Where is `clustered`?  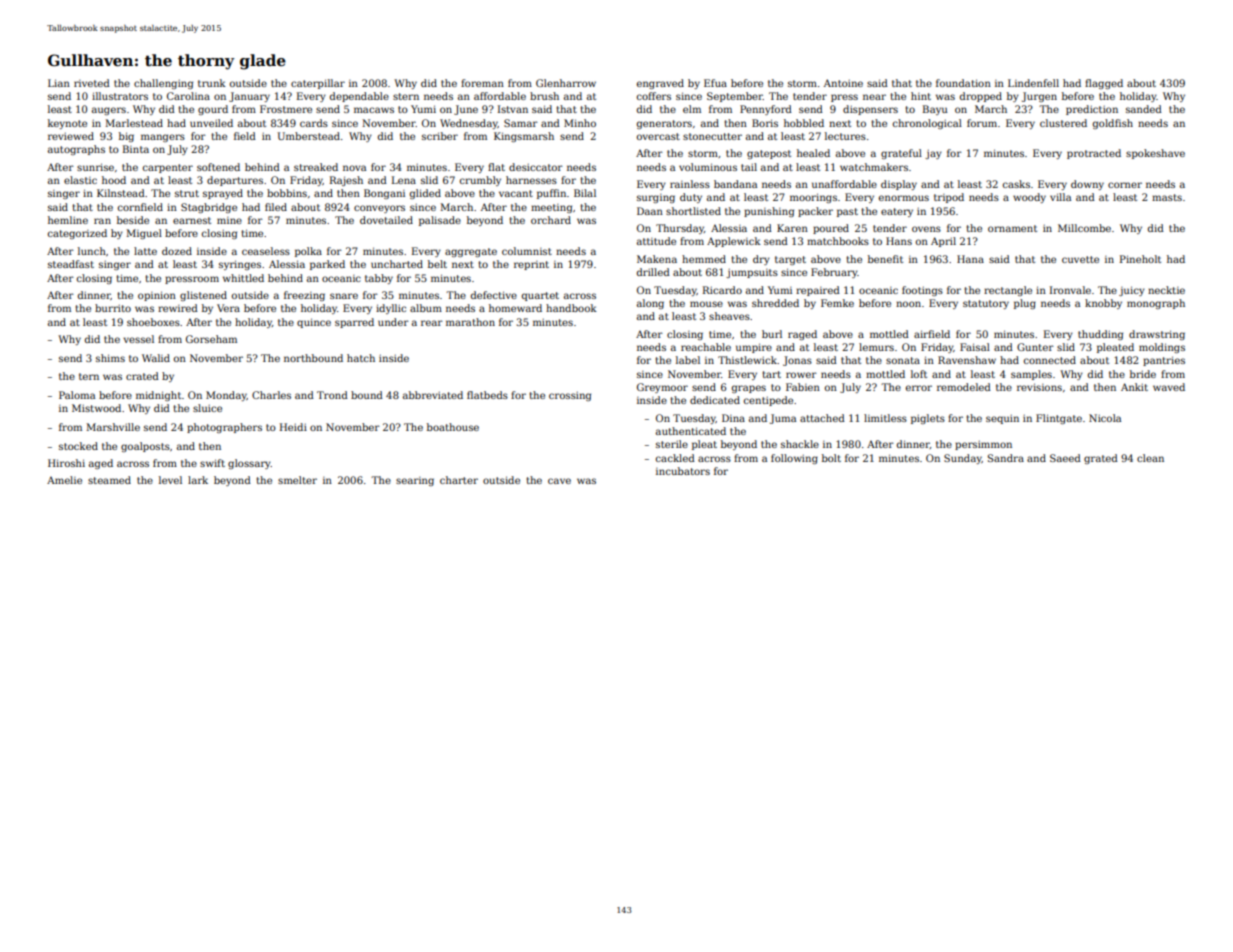 clustered is located at coordinates (1063, 123).
